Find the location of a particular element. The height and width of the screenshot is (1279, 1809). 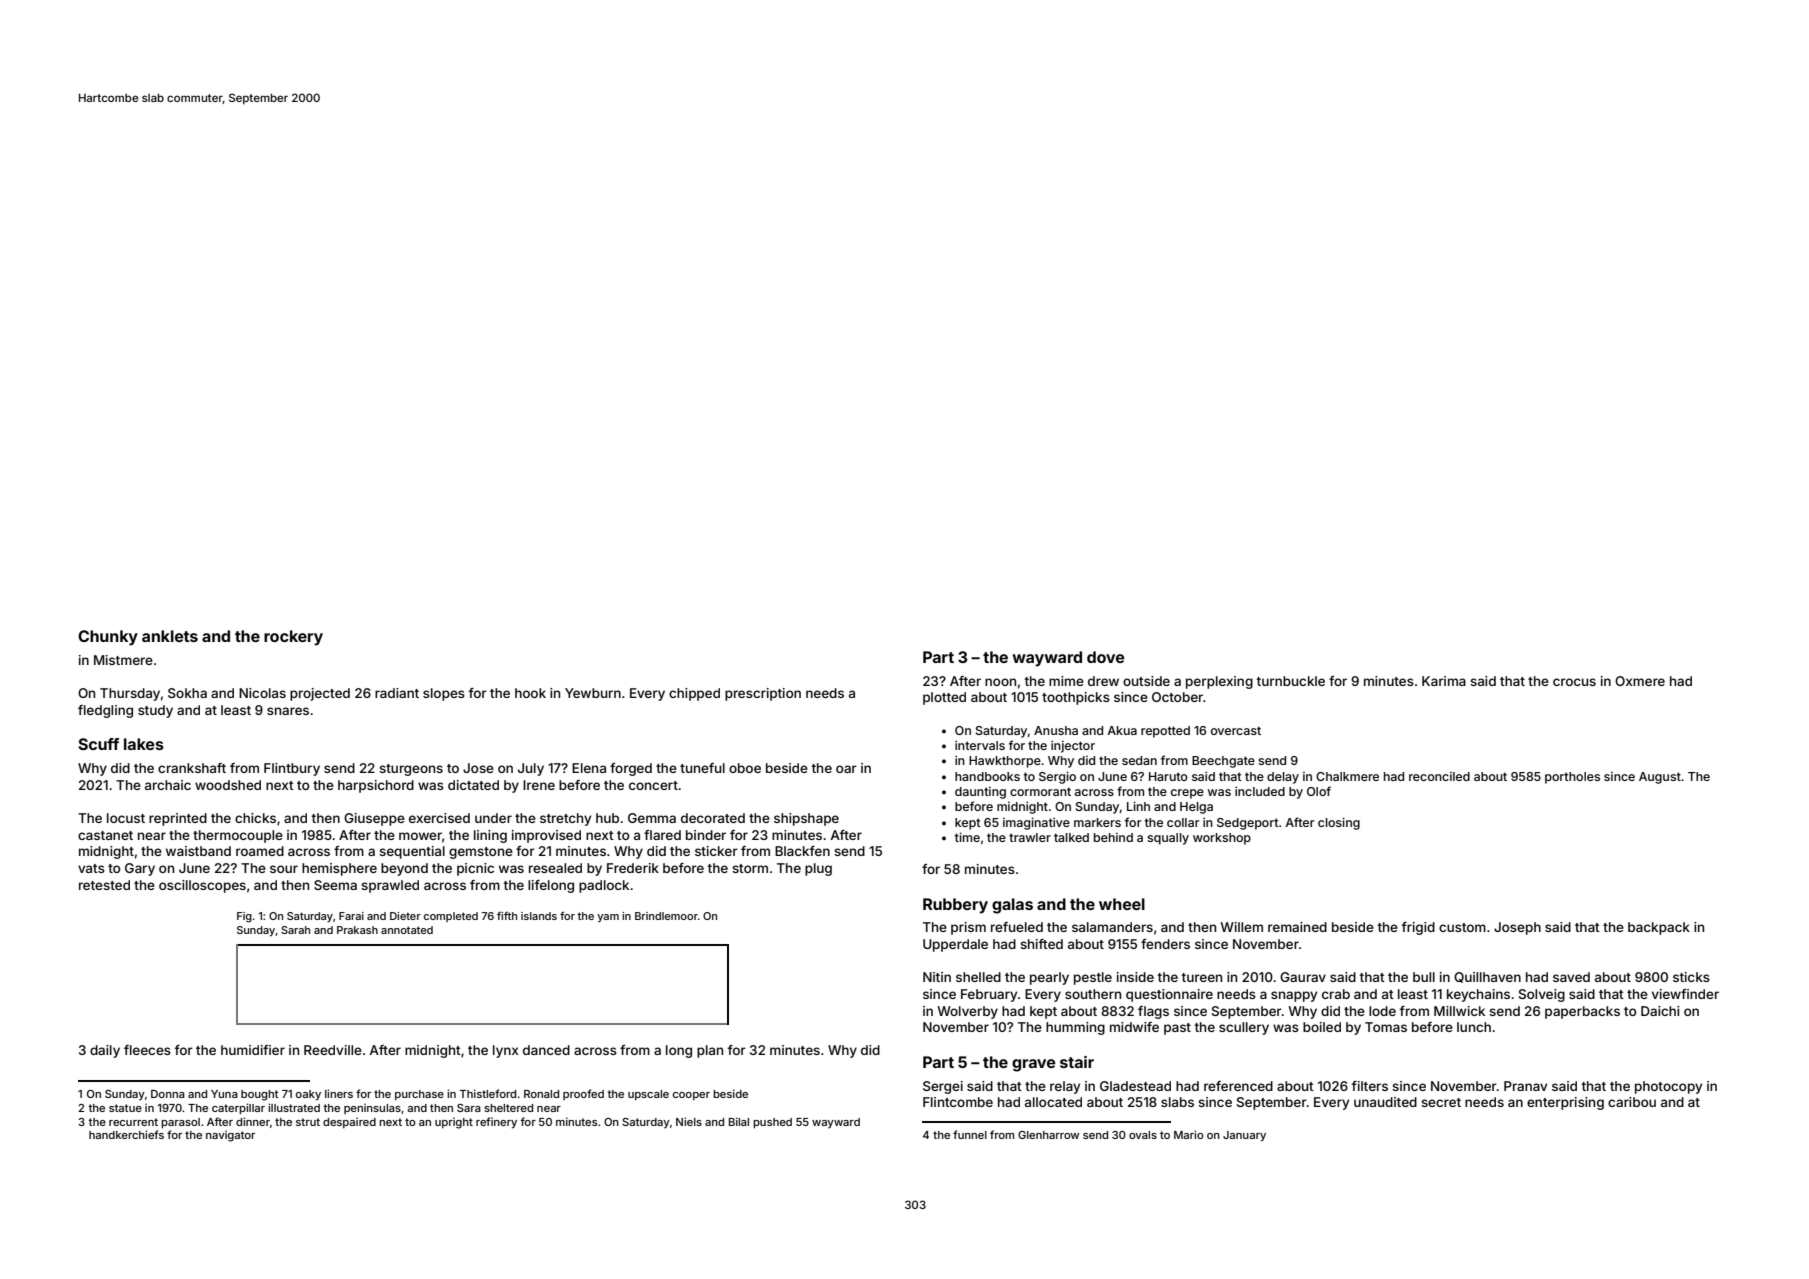

August is located at coordinates (1660, 778).
